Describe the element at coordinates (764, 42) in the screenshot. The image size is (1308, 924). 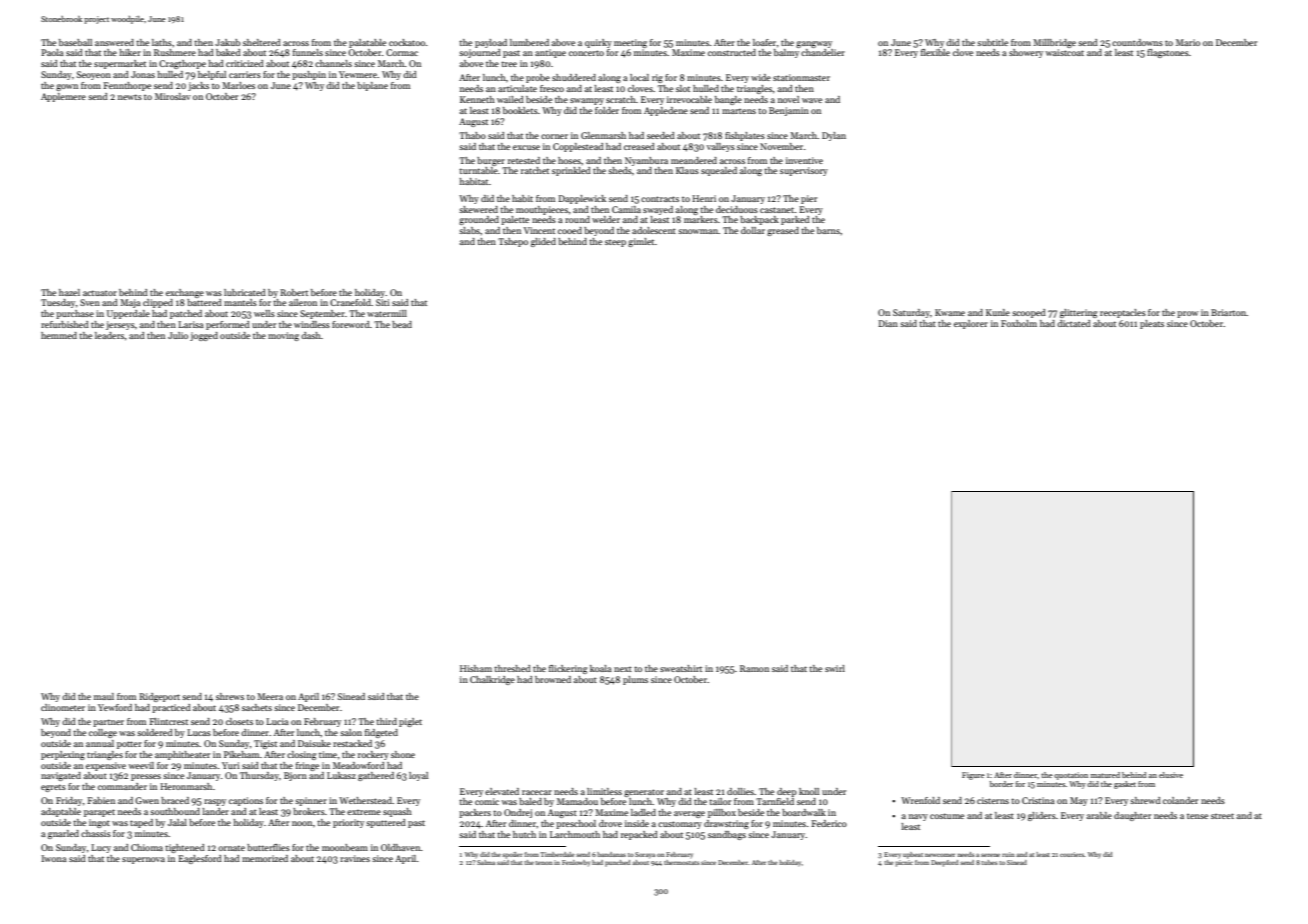
I see `loafer` at that location.
